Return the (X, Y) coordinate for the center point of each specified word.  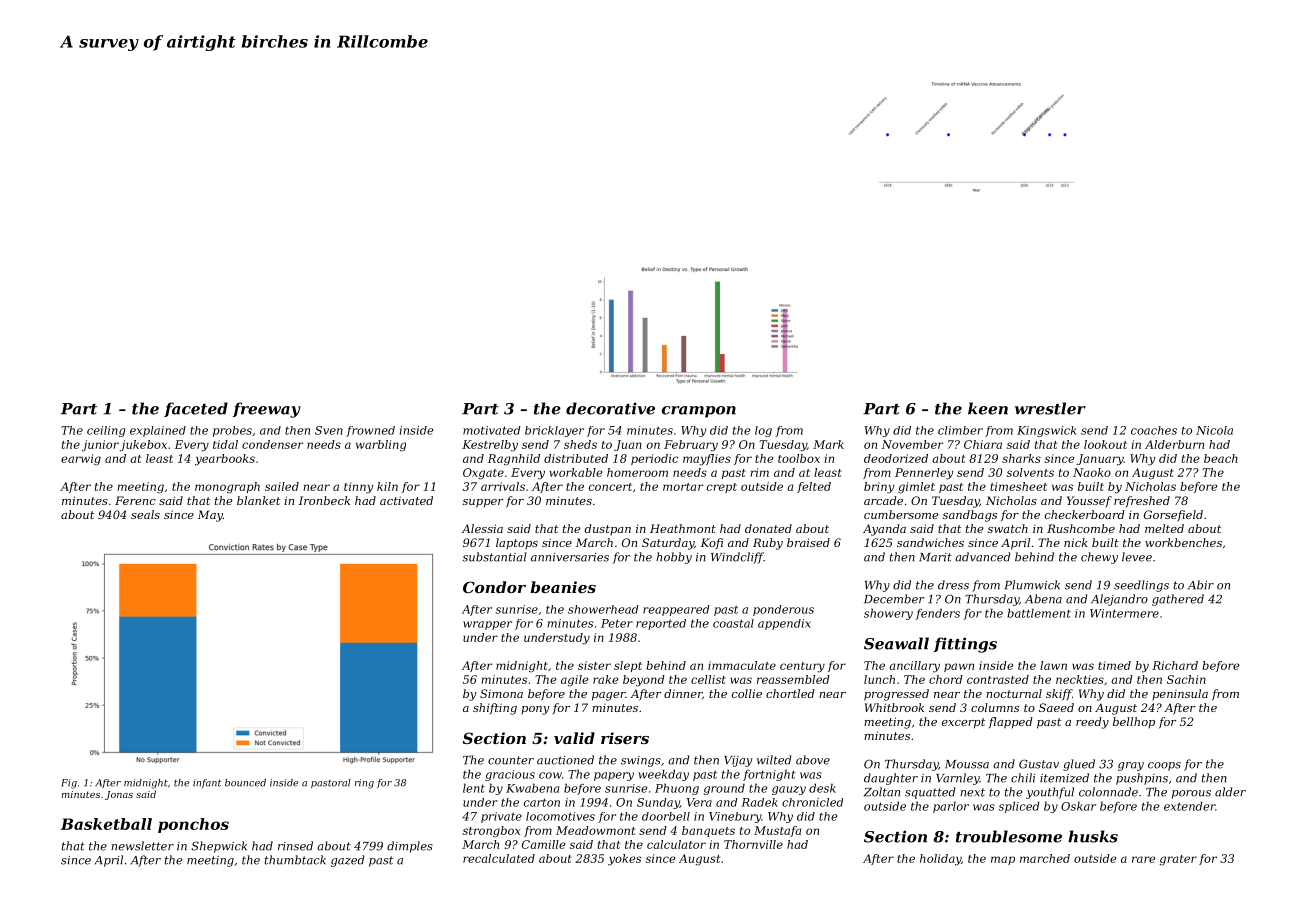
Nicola (1214, 430)
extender (1190, 806)
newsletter (142, 846)
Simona (501, 693)
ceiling (106, 431)
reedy (1092, 723)
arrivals (503, 486)
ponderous (783, 610)
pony (535, 710)
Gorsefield (1173, 516)
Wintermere (1124, 613)
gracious (510, 775)
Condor (494, 587)
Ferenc (135, 500)
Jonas (119, 795)
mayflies (707, 460)
